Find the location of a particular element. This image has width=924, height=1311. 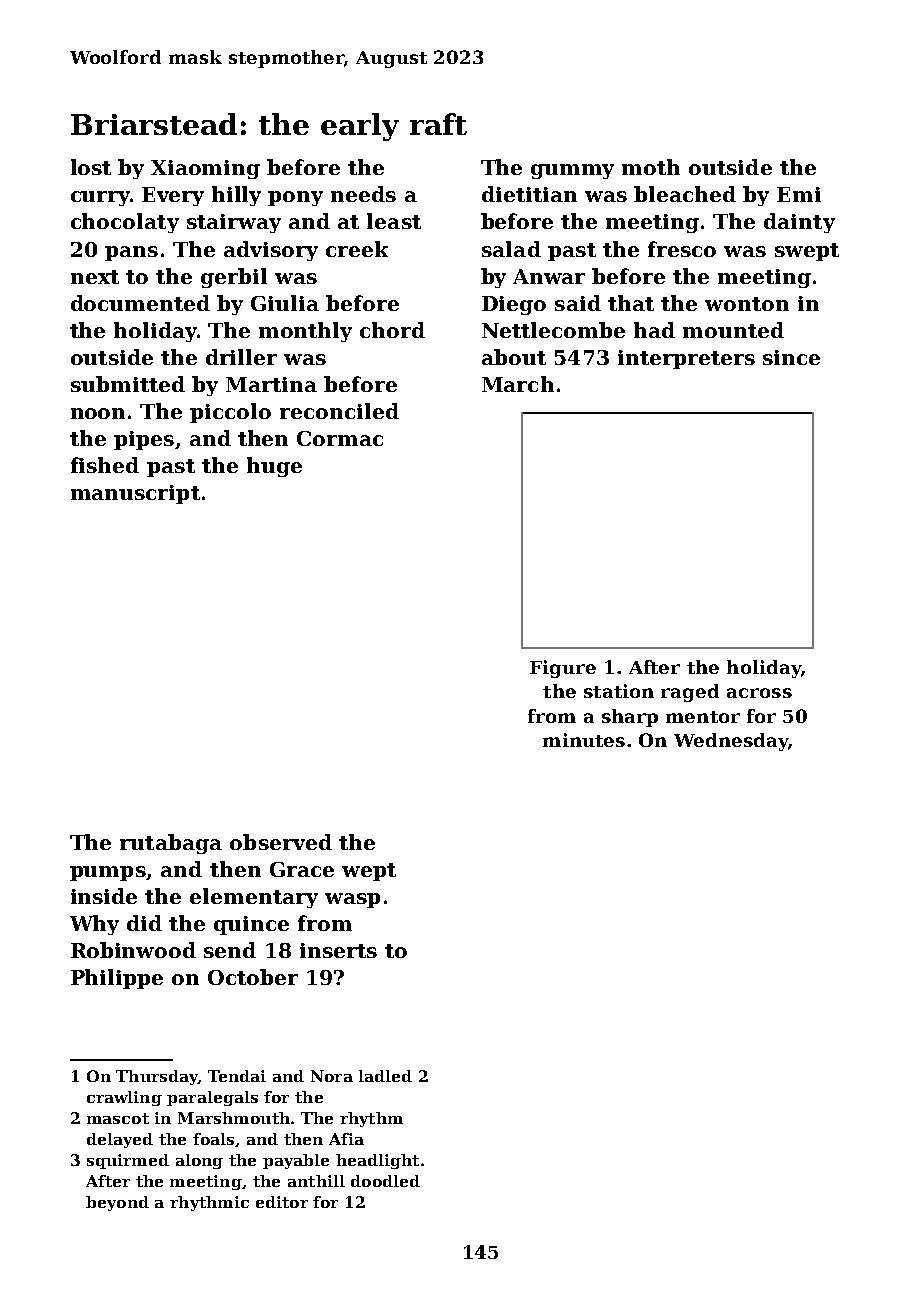

Xiaoming is located at coordinates (205, 169).
